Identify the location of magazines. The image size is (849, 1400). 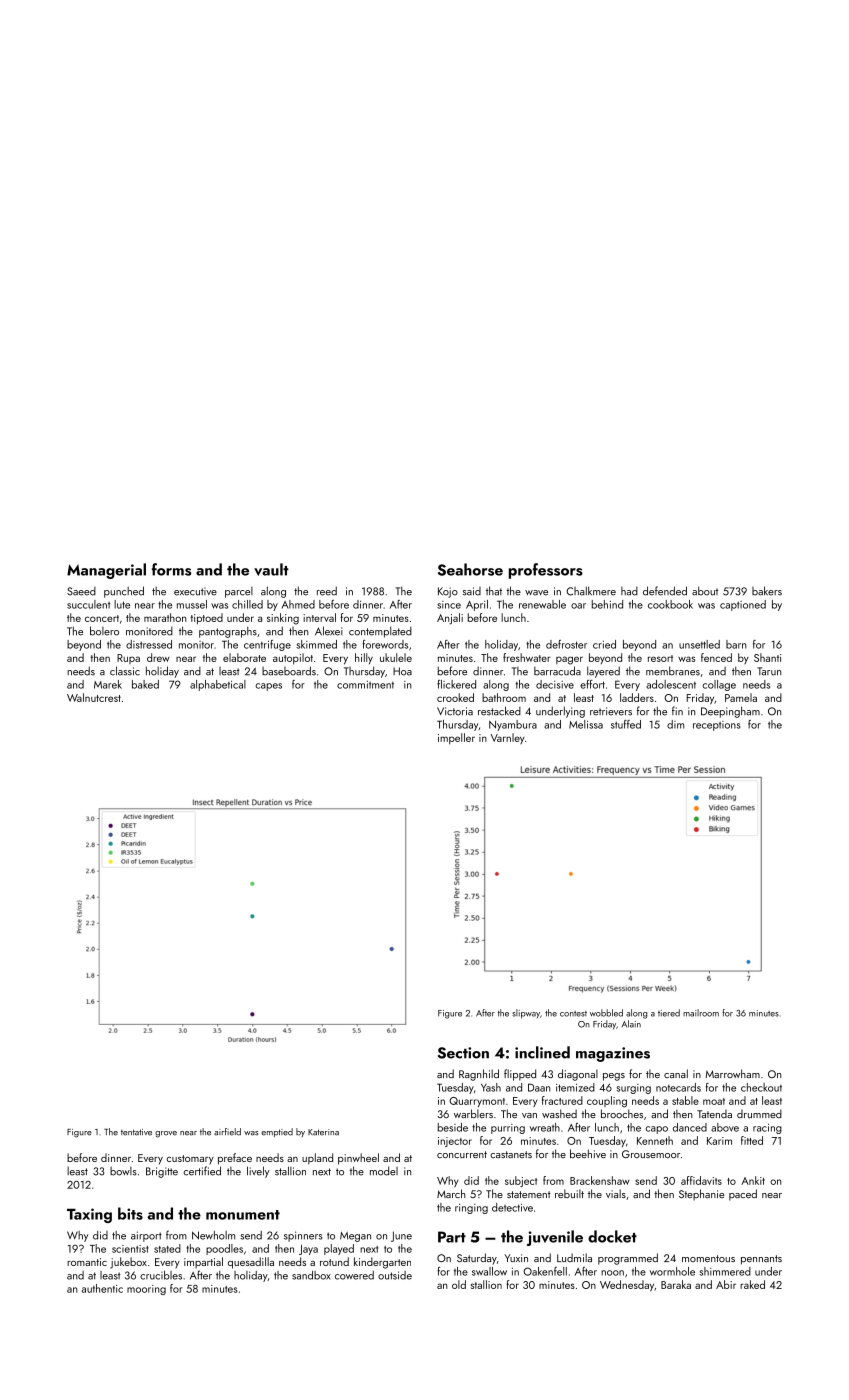
(613, 1054).
